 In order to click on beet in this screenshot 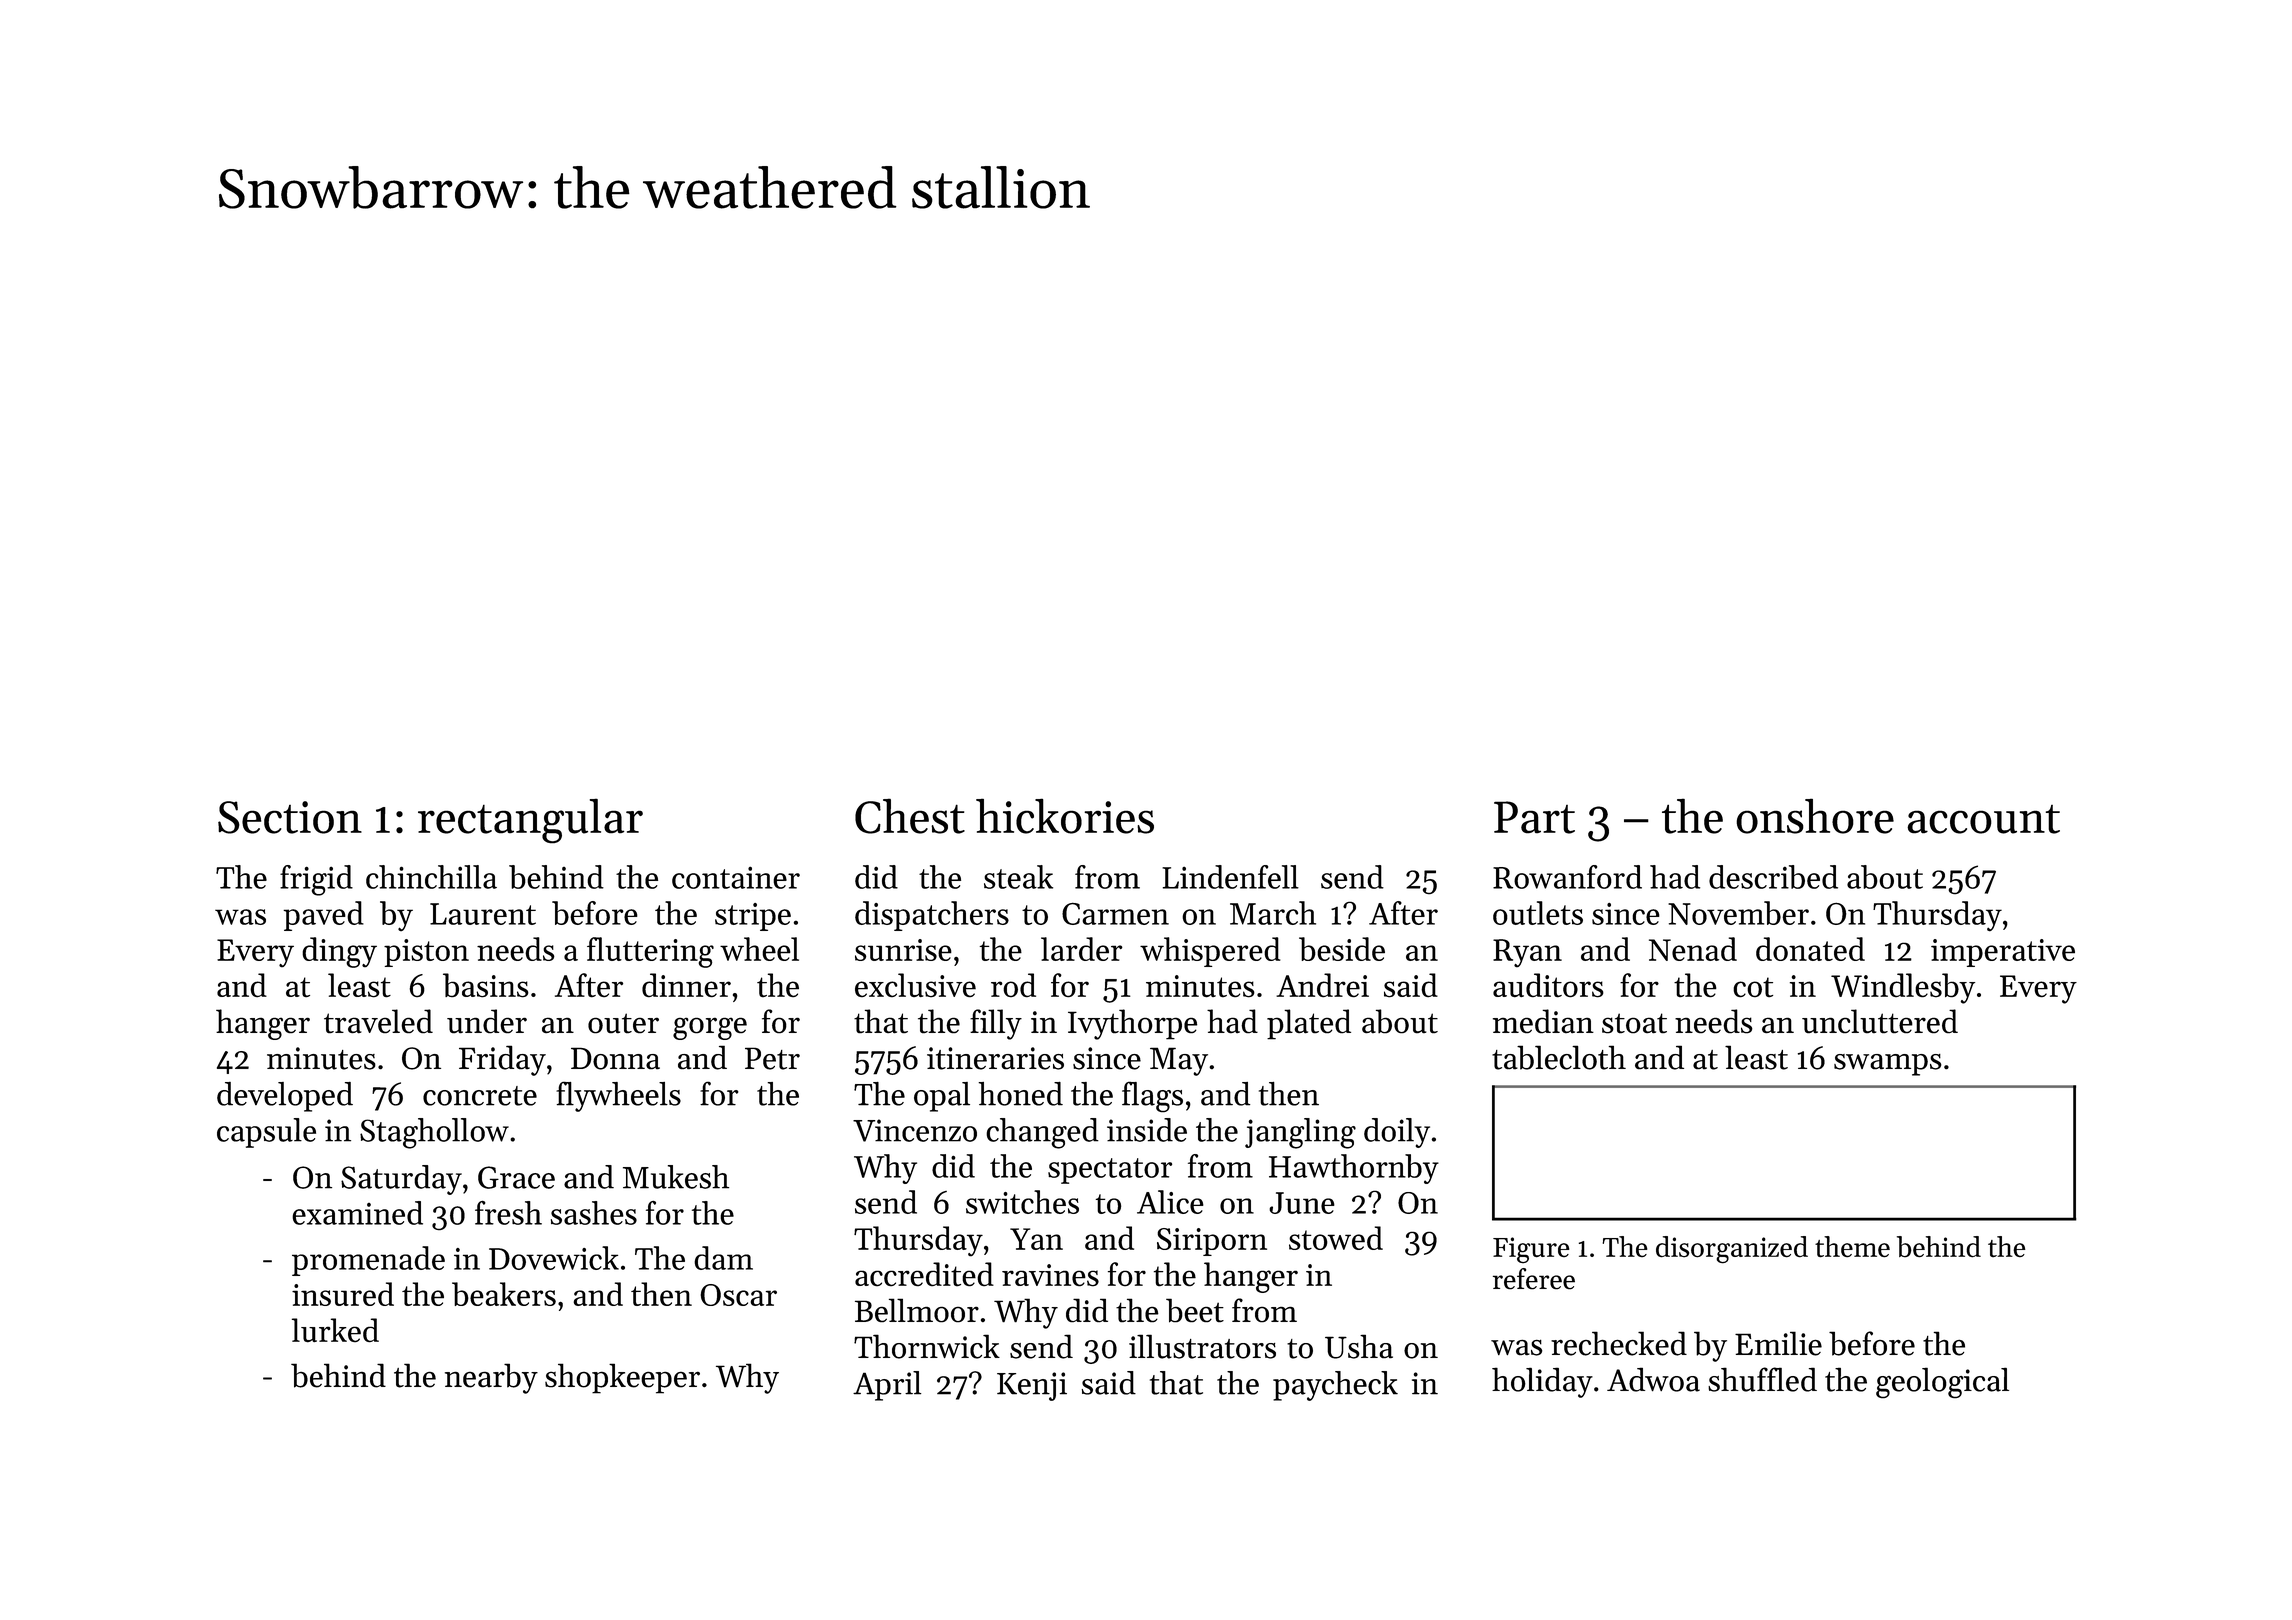, I will do `click(1195, 1310)`.
